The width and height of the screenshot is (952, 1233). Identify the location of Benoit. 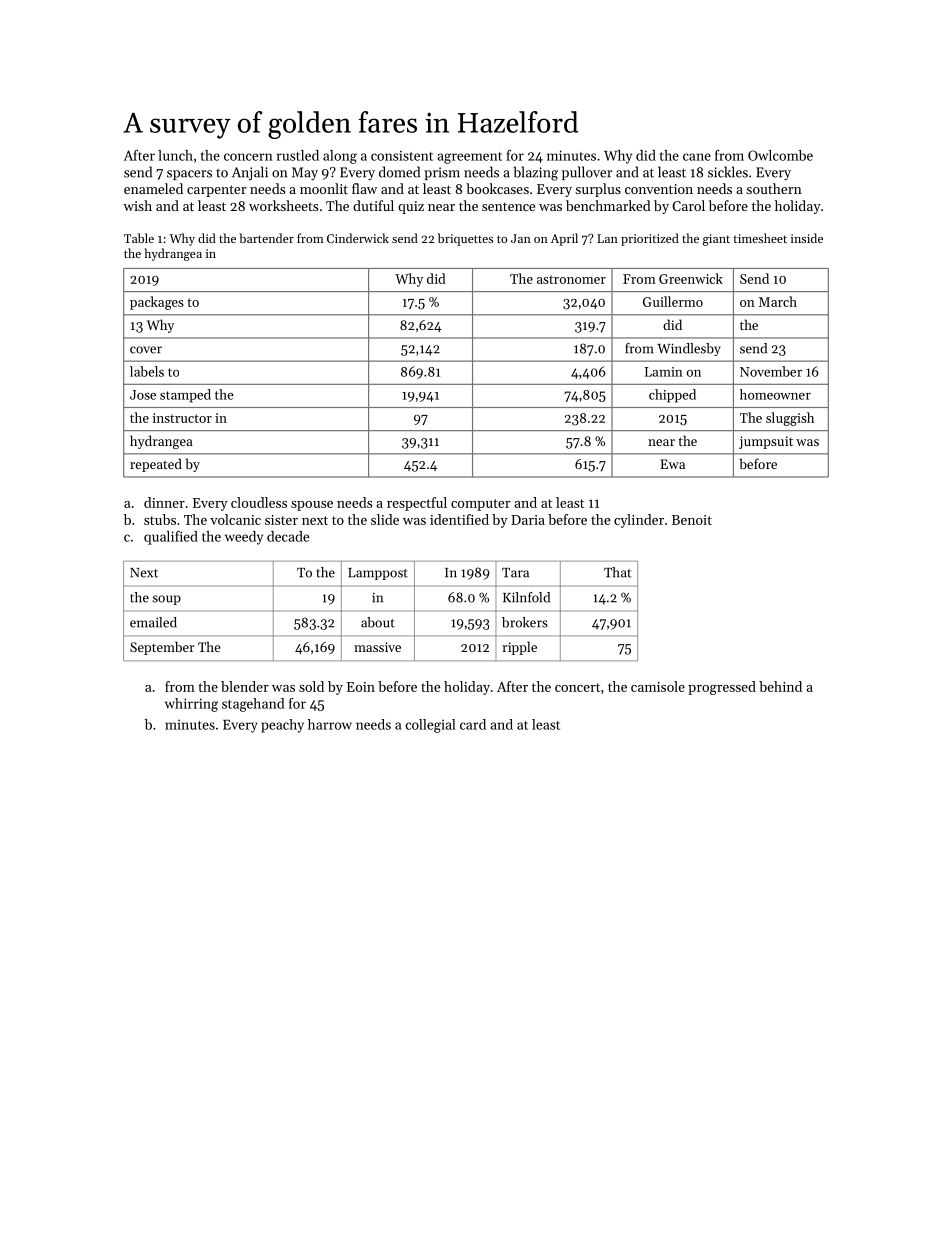
(692, 520).
